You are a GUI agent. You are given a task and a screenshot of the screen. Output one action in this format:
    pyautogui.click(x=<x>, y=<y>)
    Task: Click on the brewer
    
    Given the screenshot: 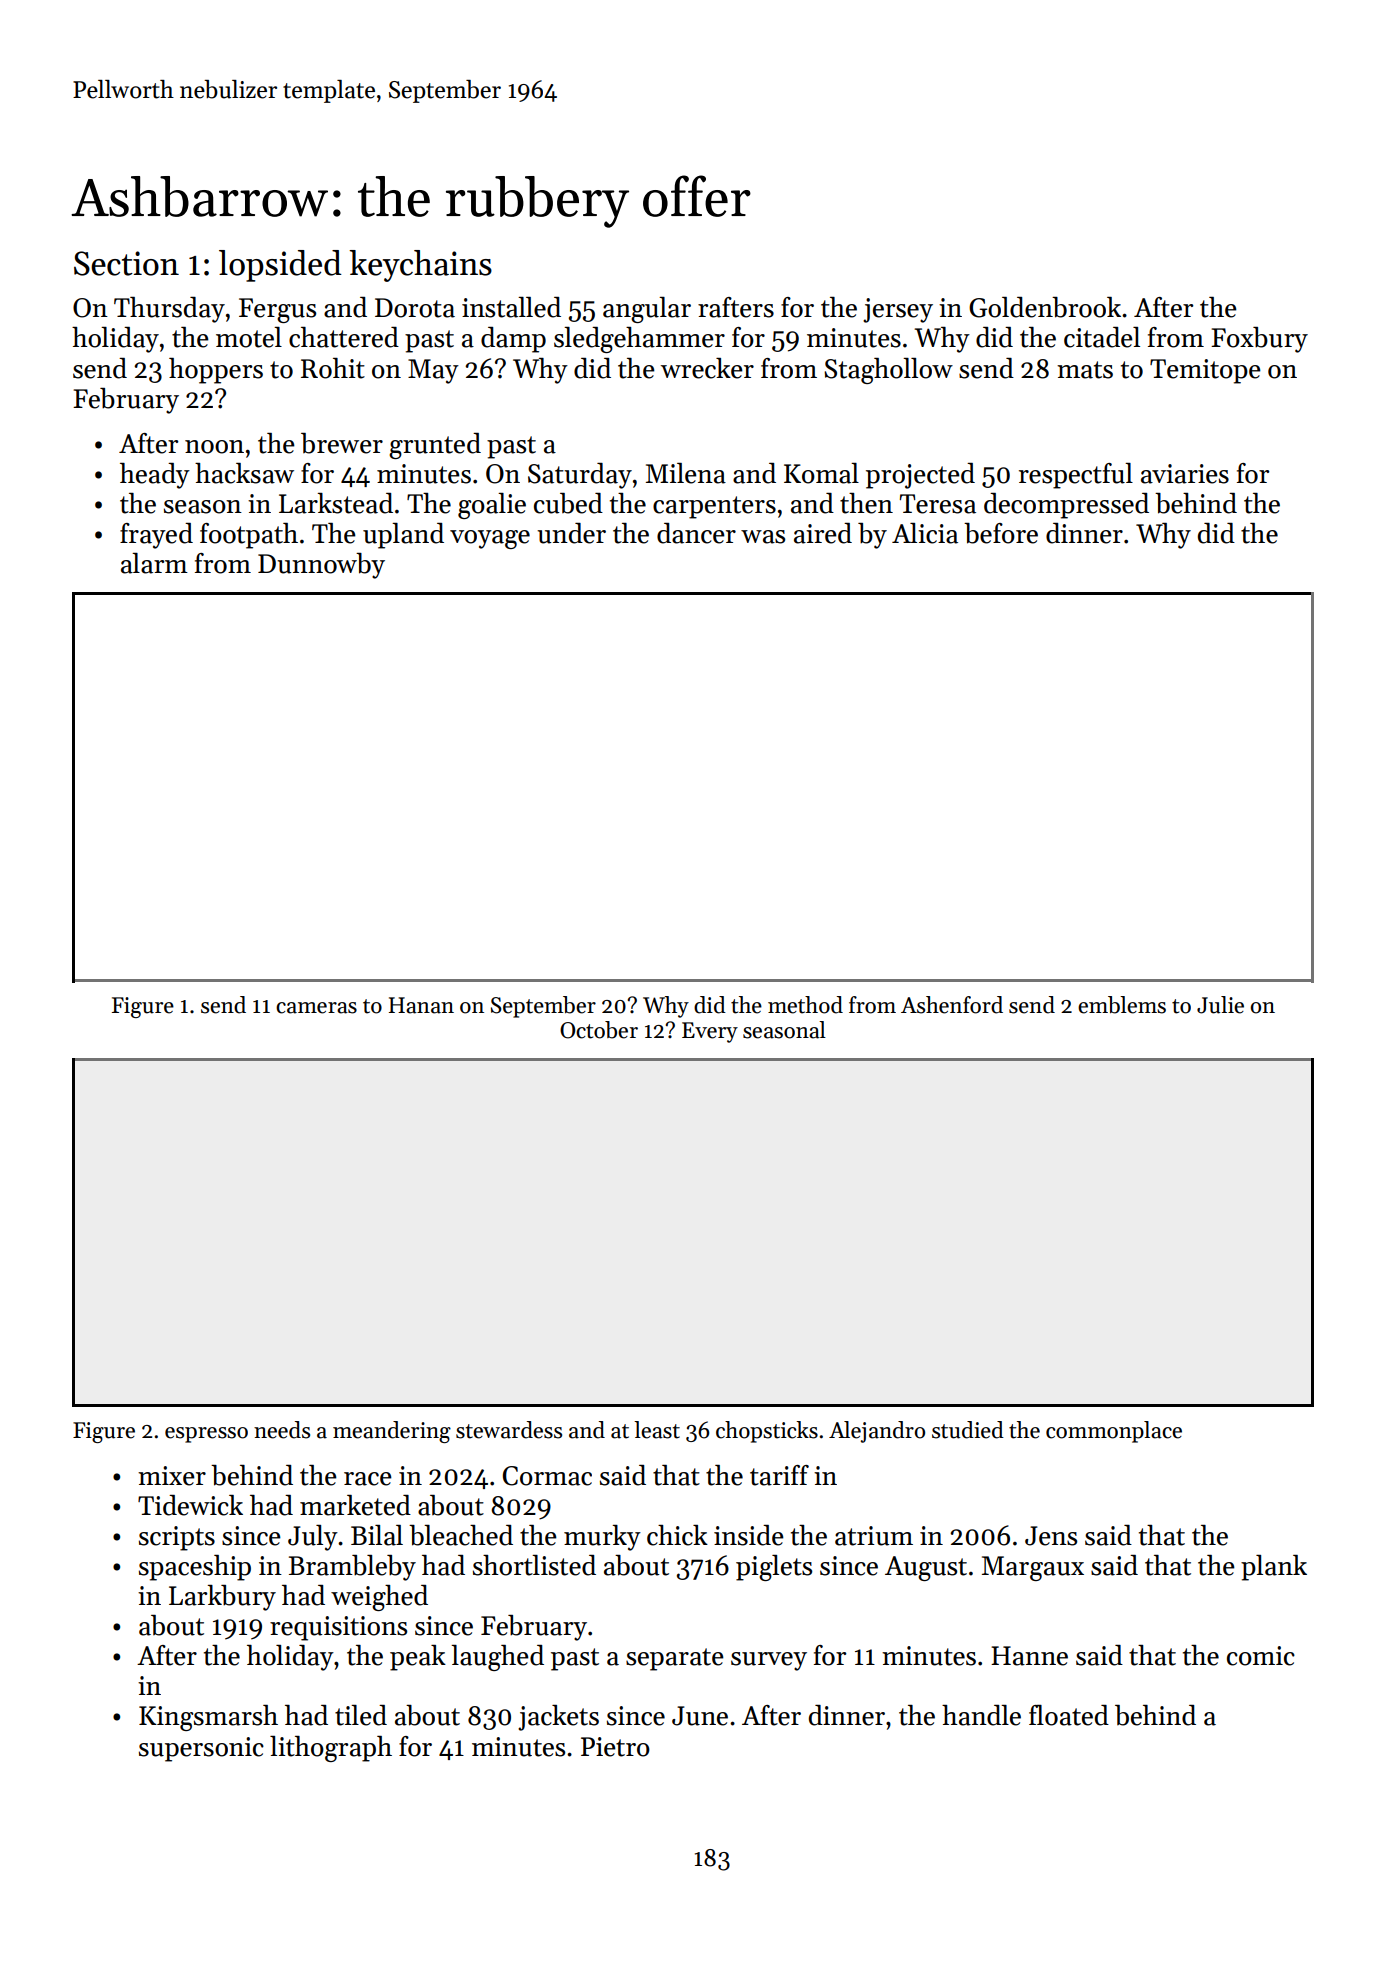 What is the action you would take?
    pyautogui.click(x=342, y=443)
